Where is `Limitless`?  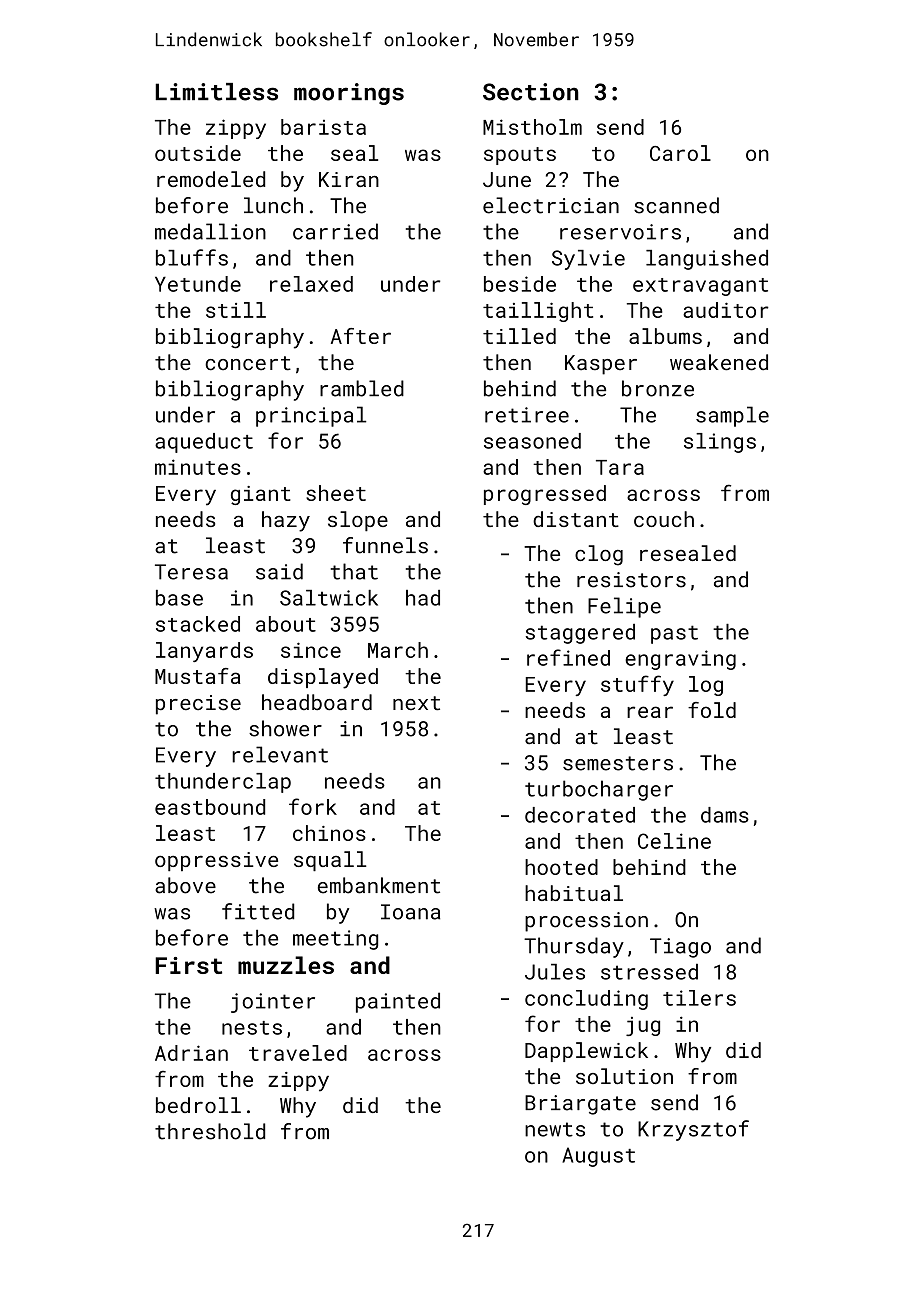
Limitless is located at coordinates (216, 92).
